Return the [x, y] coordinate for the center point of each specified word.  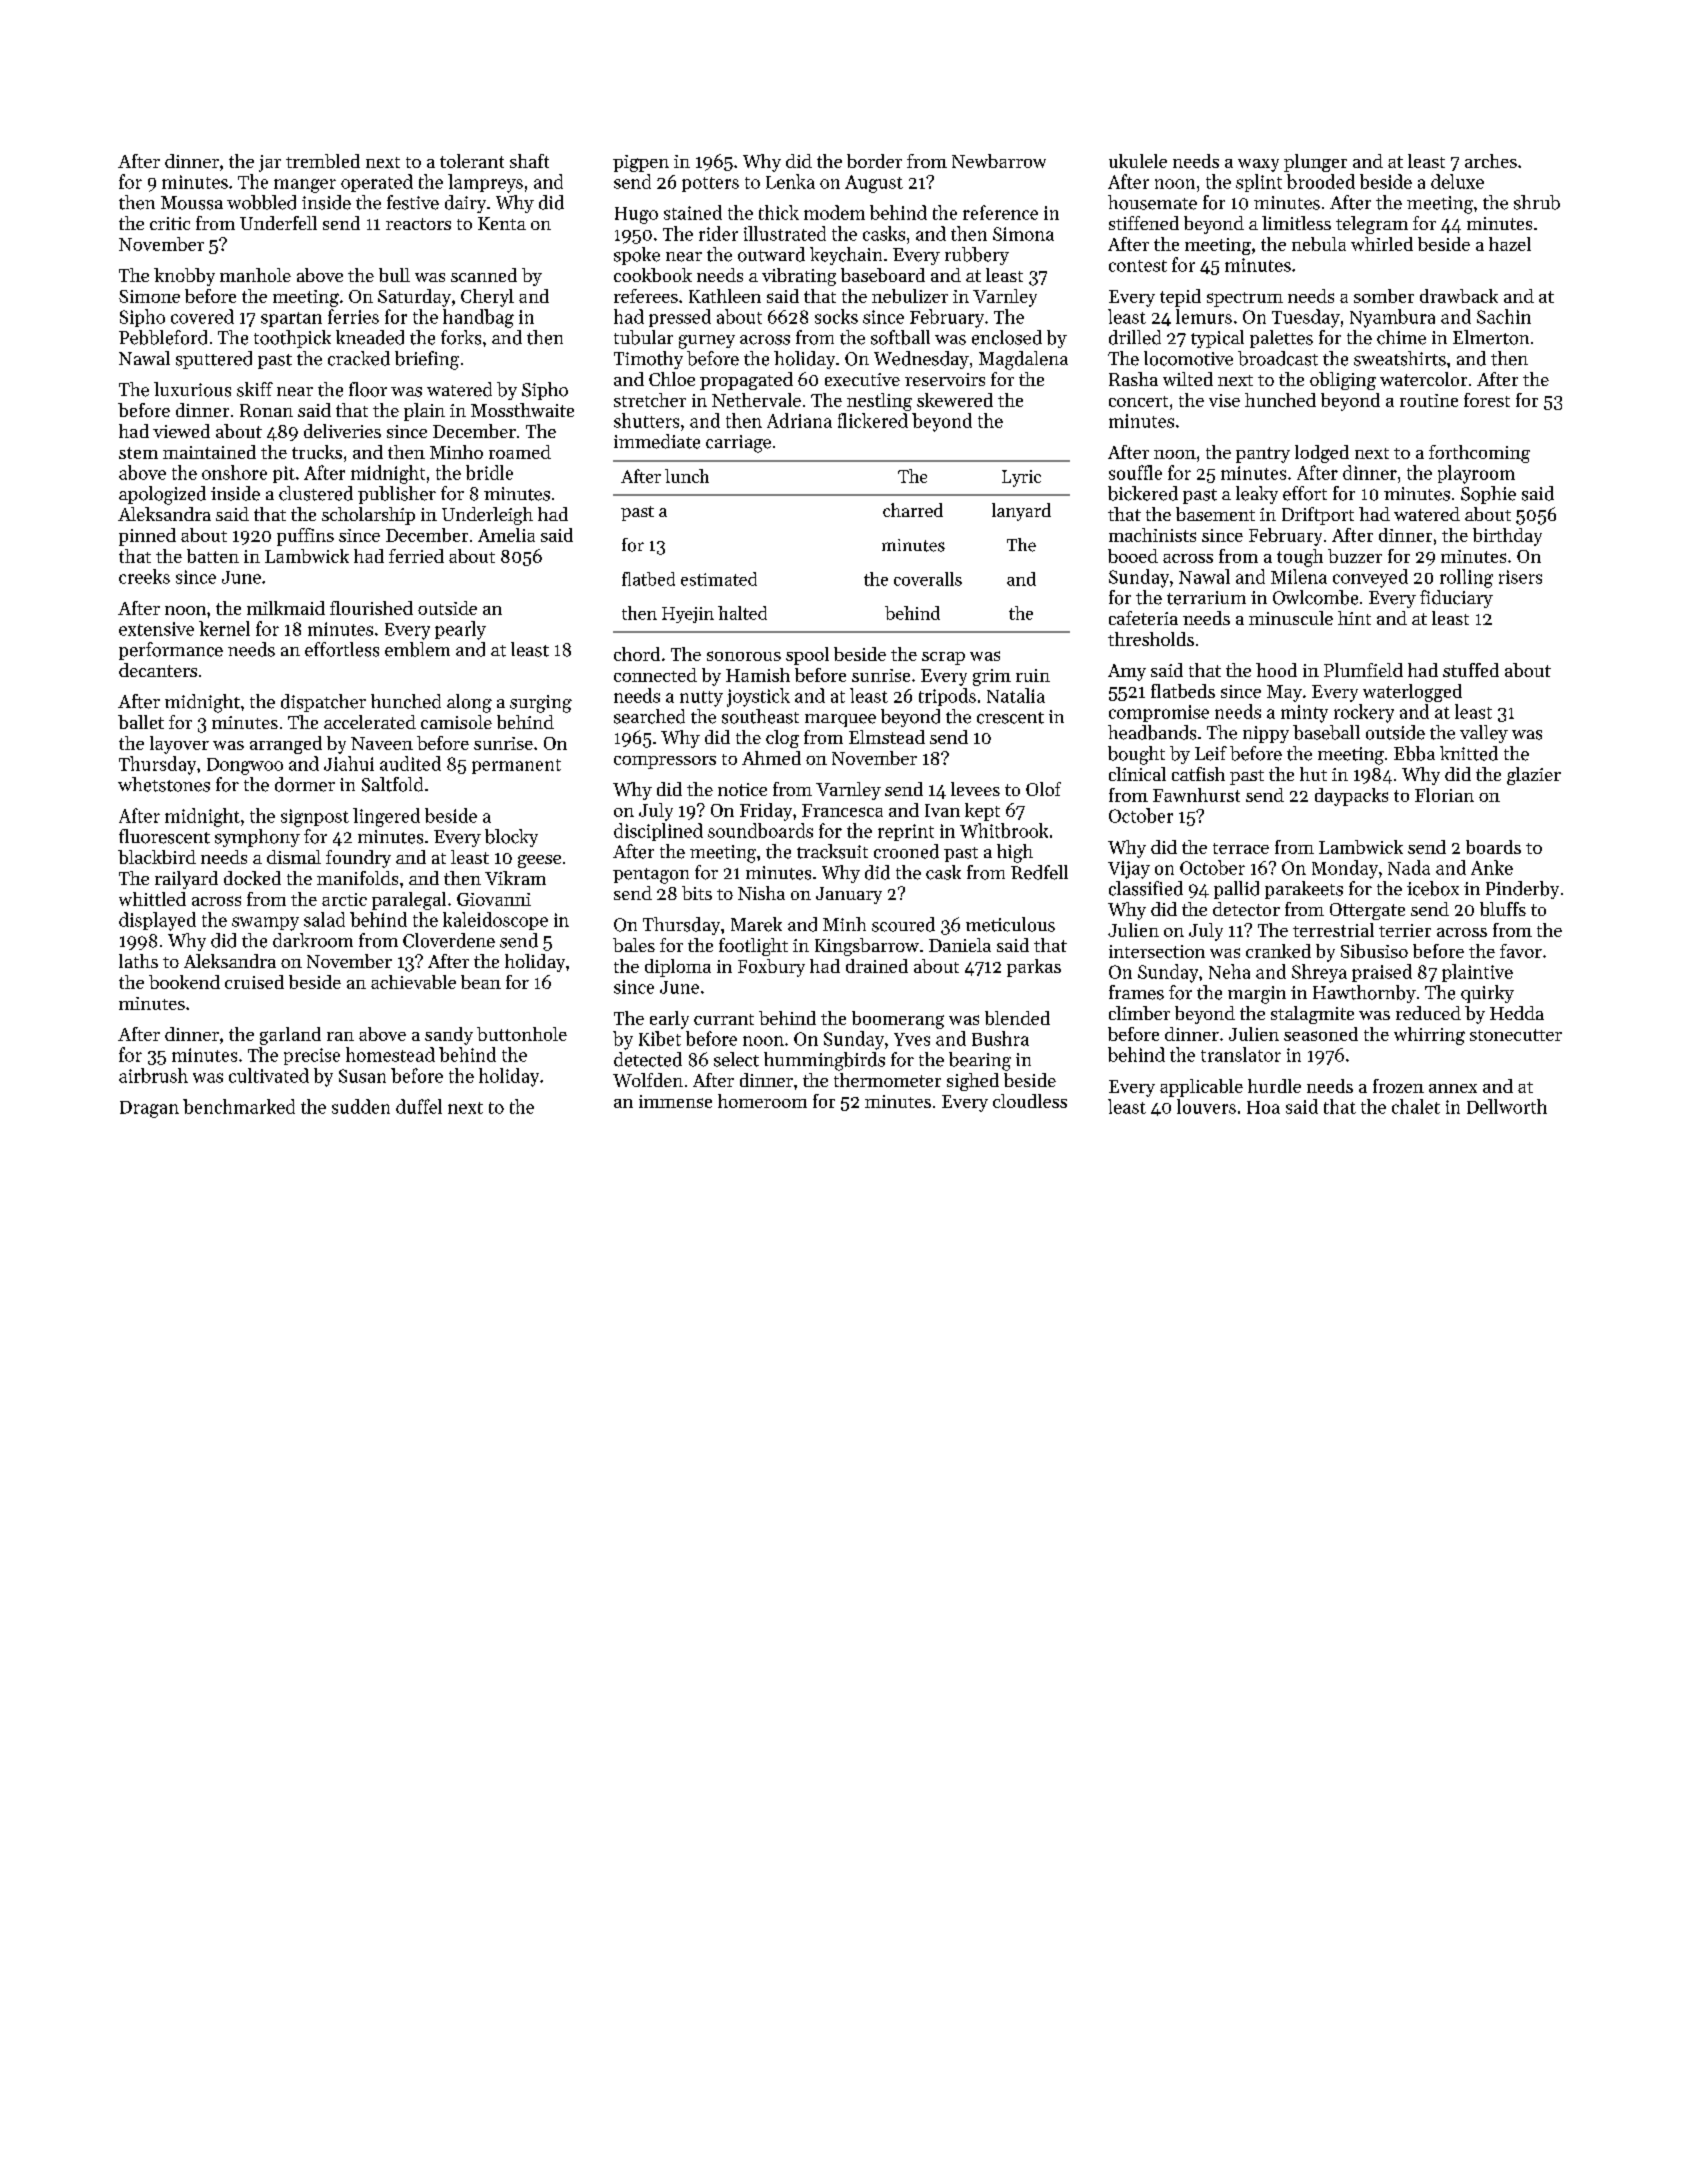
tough [1300, 558]
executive [862, 379]
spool [807, 656]
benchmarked [239, 1106]
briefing [427, 360]
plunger [1315, 163]
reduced [1428, 1013]
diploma [678, 968]
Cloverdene [449, 940]
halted [742, 613]
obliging [1343, 381]
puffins [305, 537]
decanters [158, 670]
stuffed [1471, 670]
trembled [323, 161]
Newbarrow [999, 161]
